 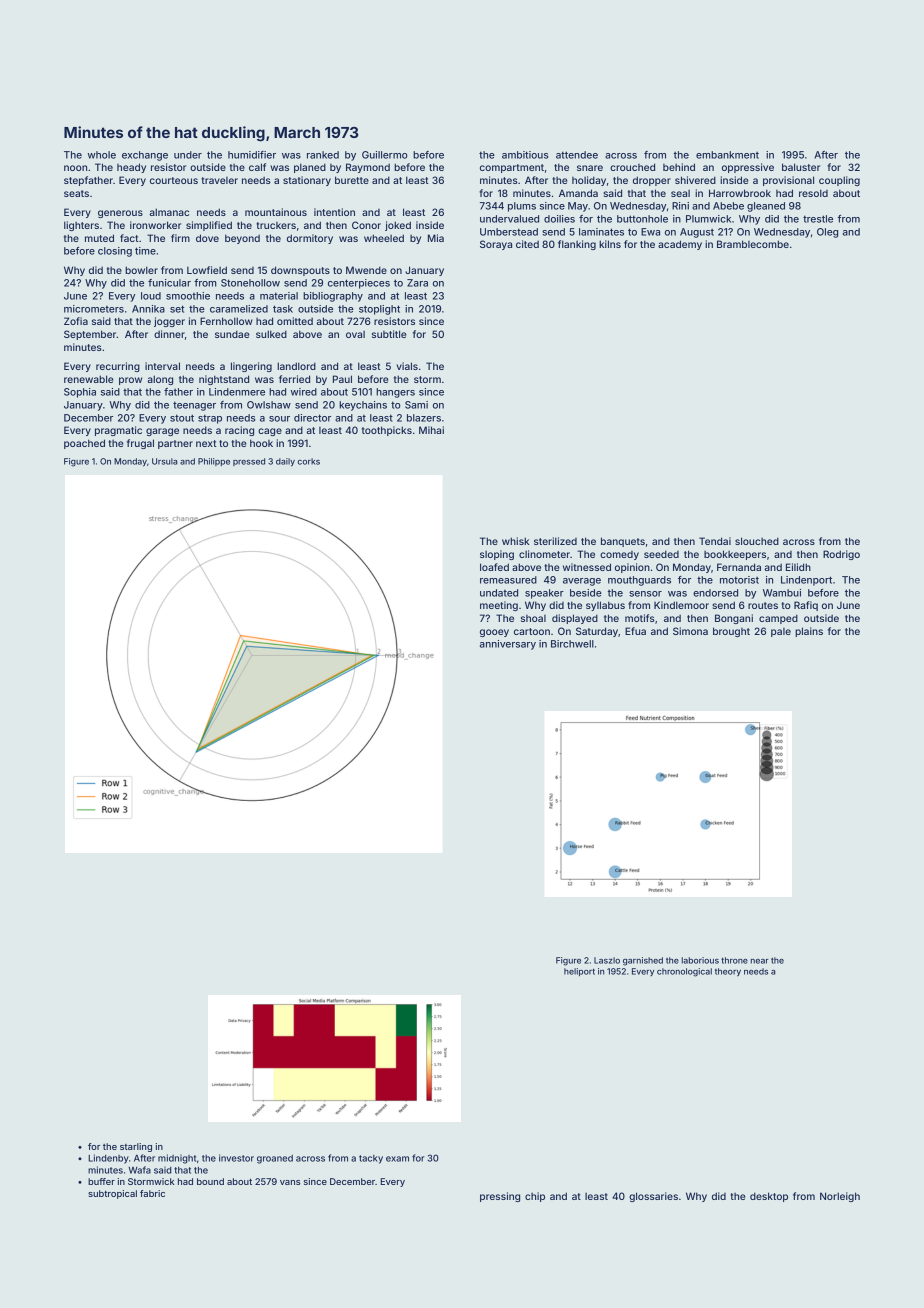 What do you see at coordinates (559, 219) in the screenshot?
I see `doilies` at bounding box center [559, 219].
